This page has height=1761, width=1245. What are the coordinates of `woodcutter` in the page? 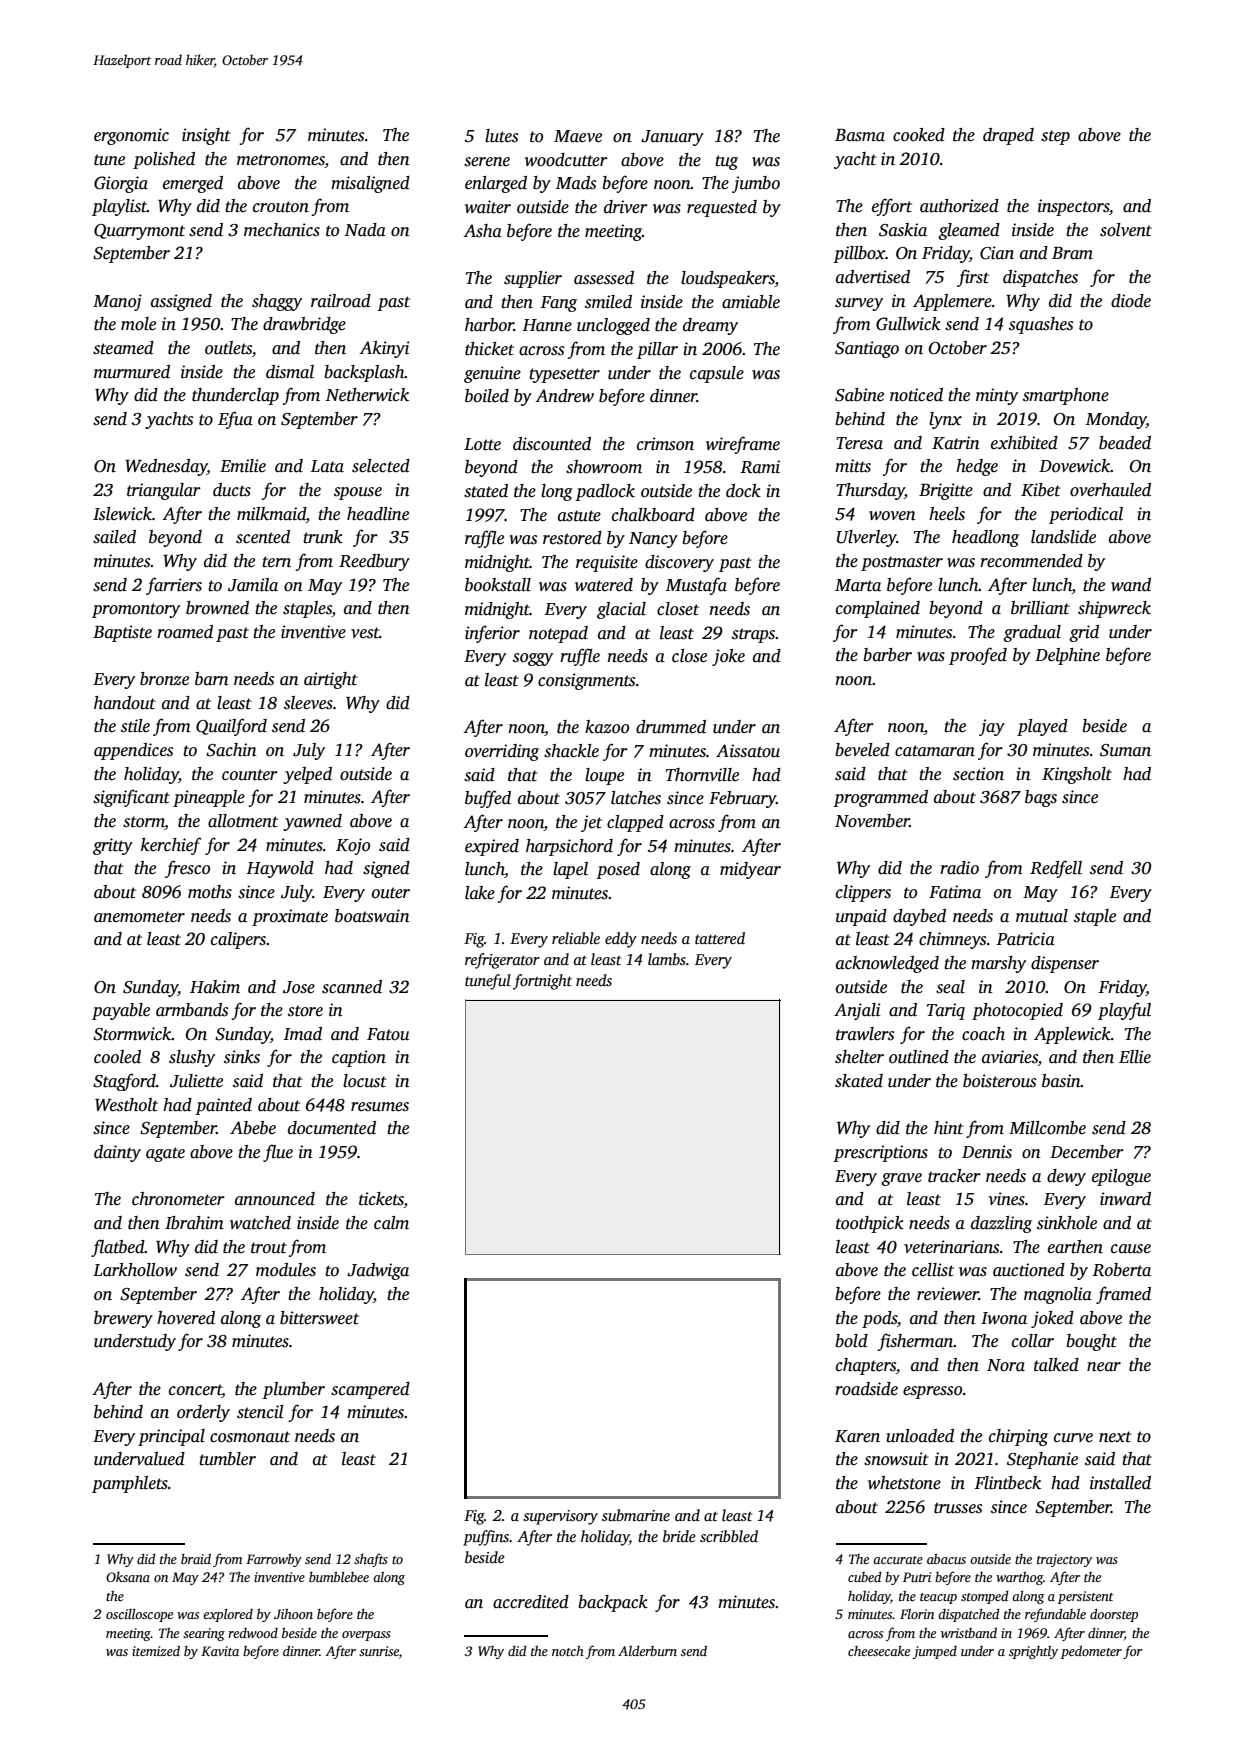 It's located at (566, 160).
